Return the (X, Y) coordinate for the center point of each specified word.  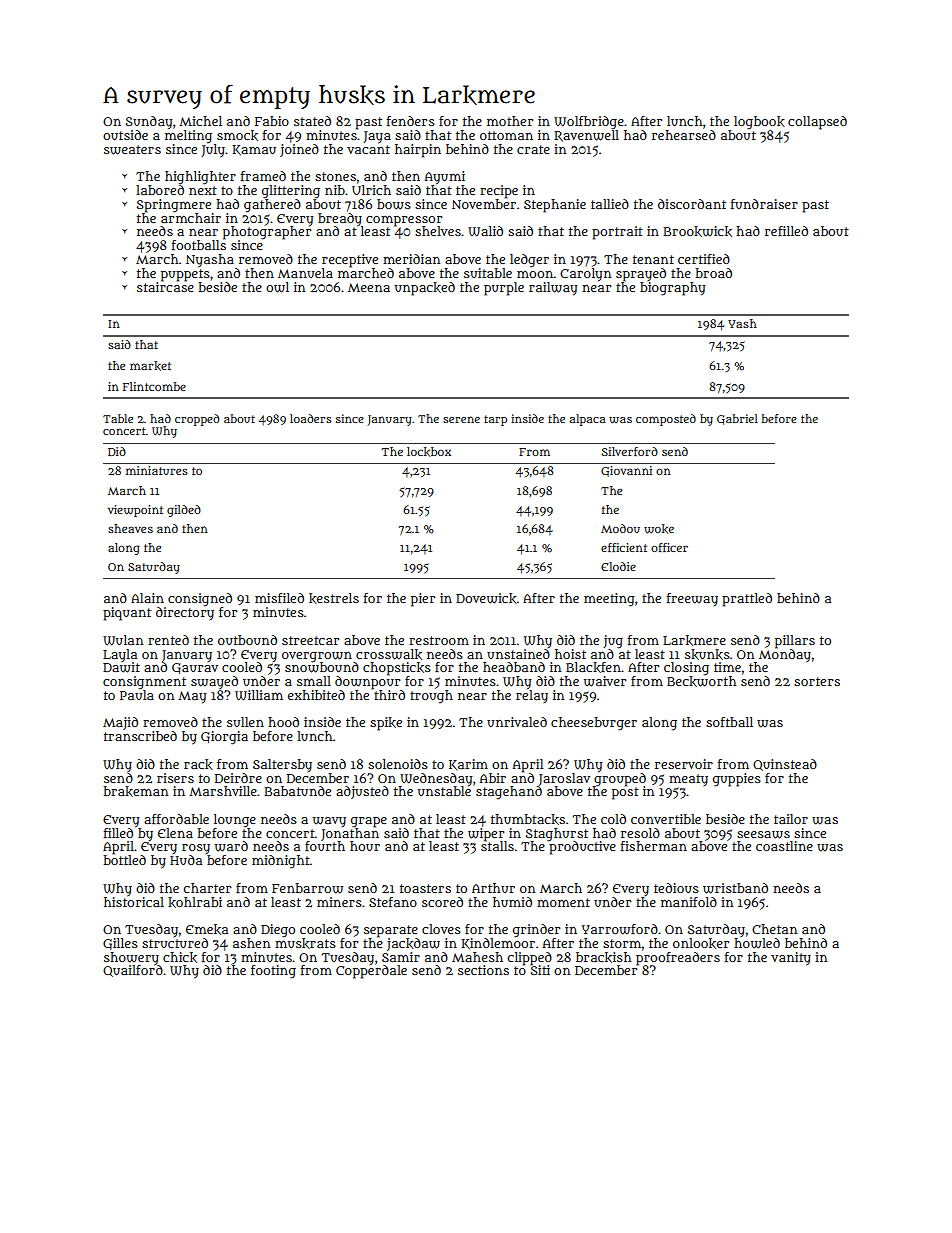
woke (659, 529)
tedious (676, 888)
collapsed (817, 123)
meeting (609, 600)
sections (483, 970)
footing (273, 972)
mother (510, 121)
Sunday (149, 122)
